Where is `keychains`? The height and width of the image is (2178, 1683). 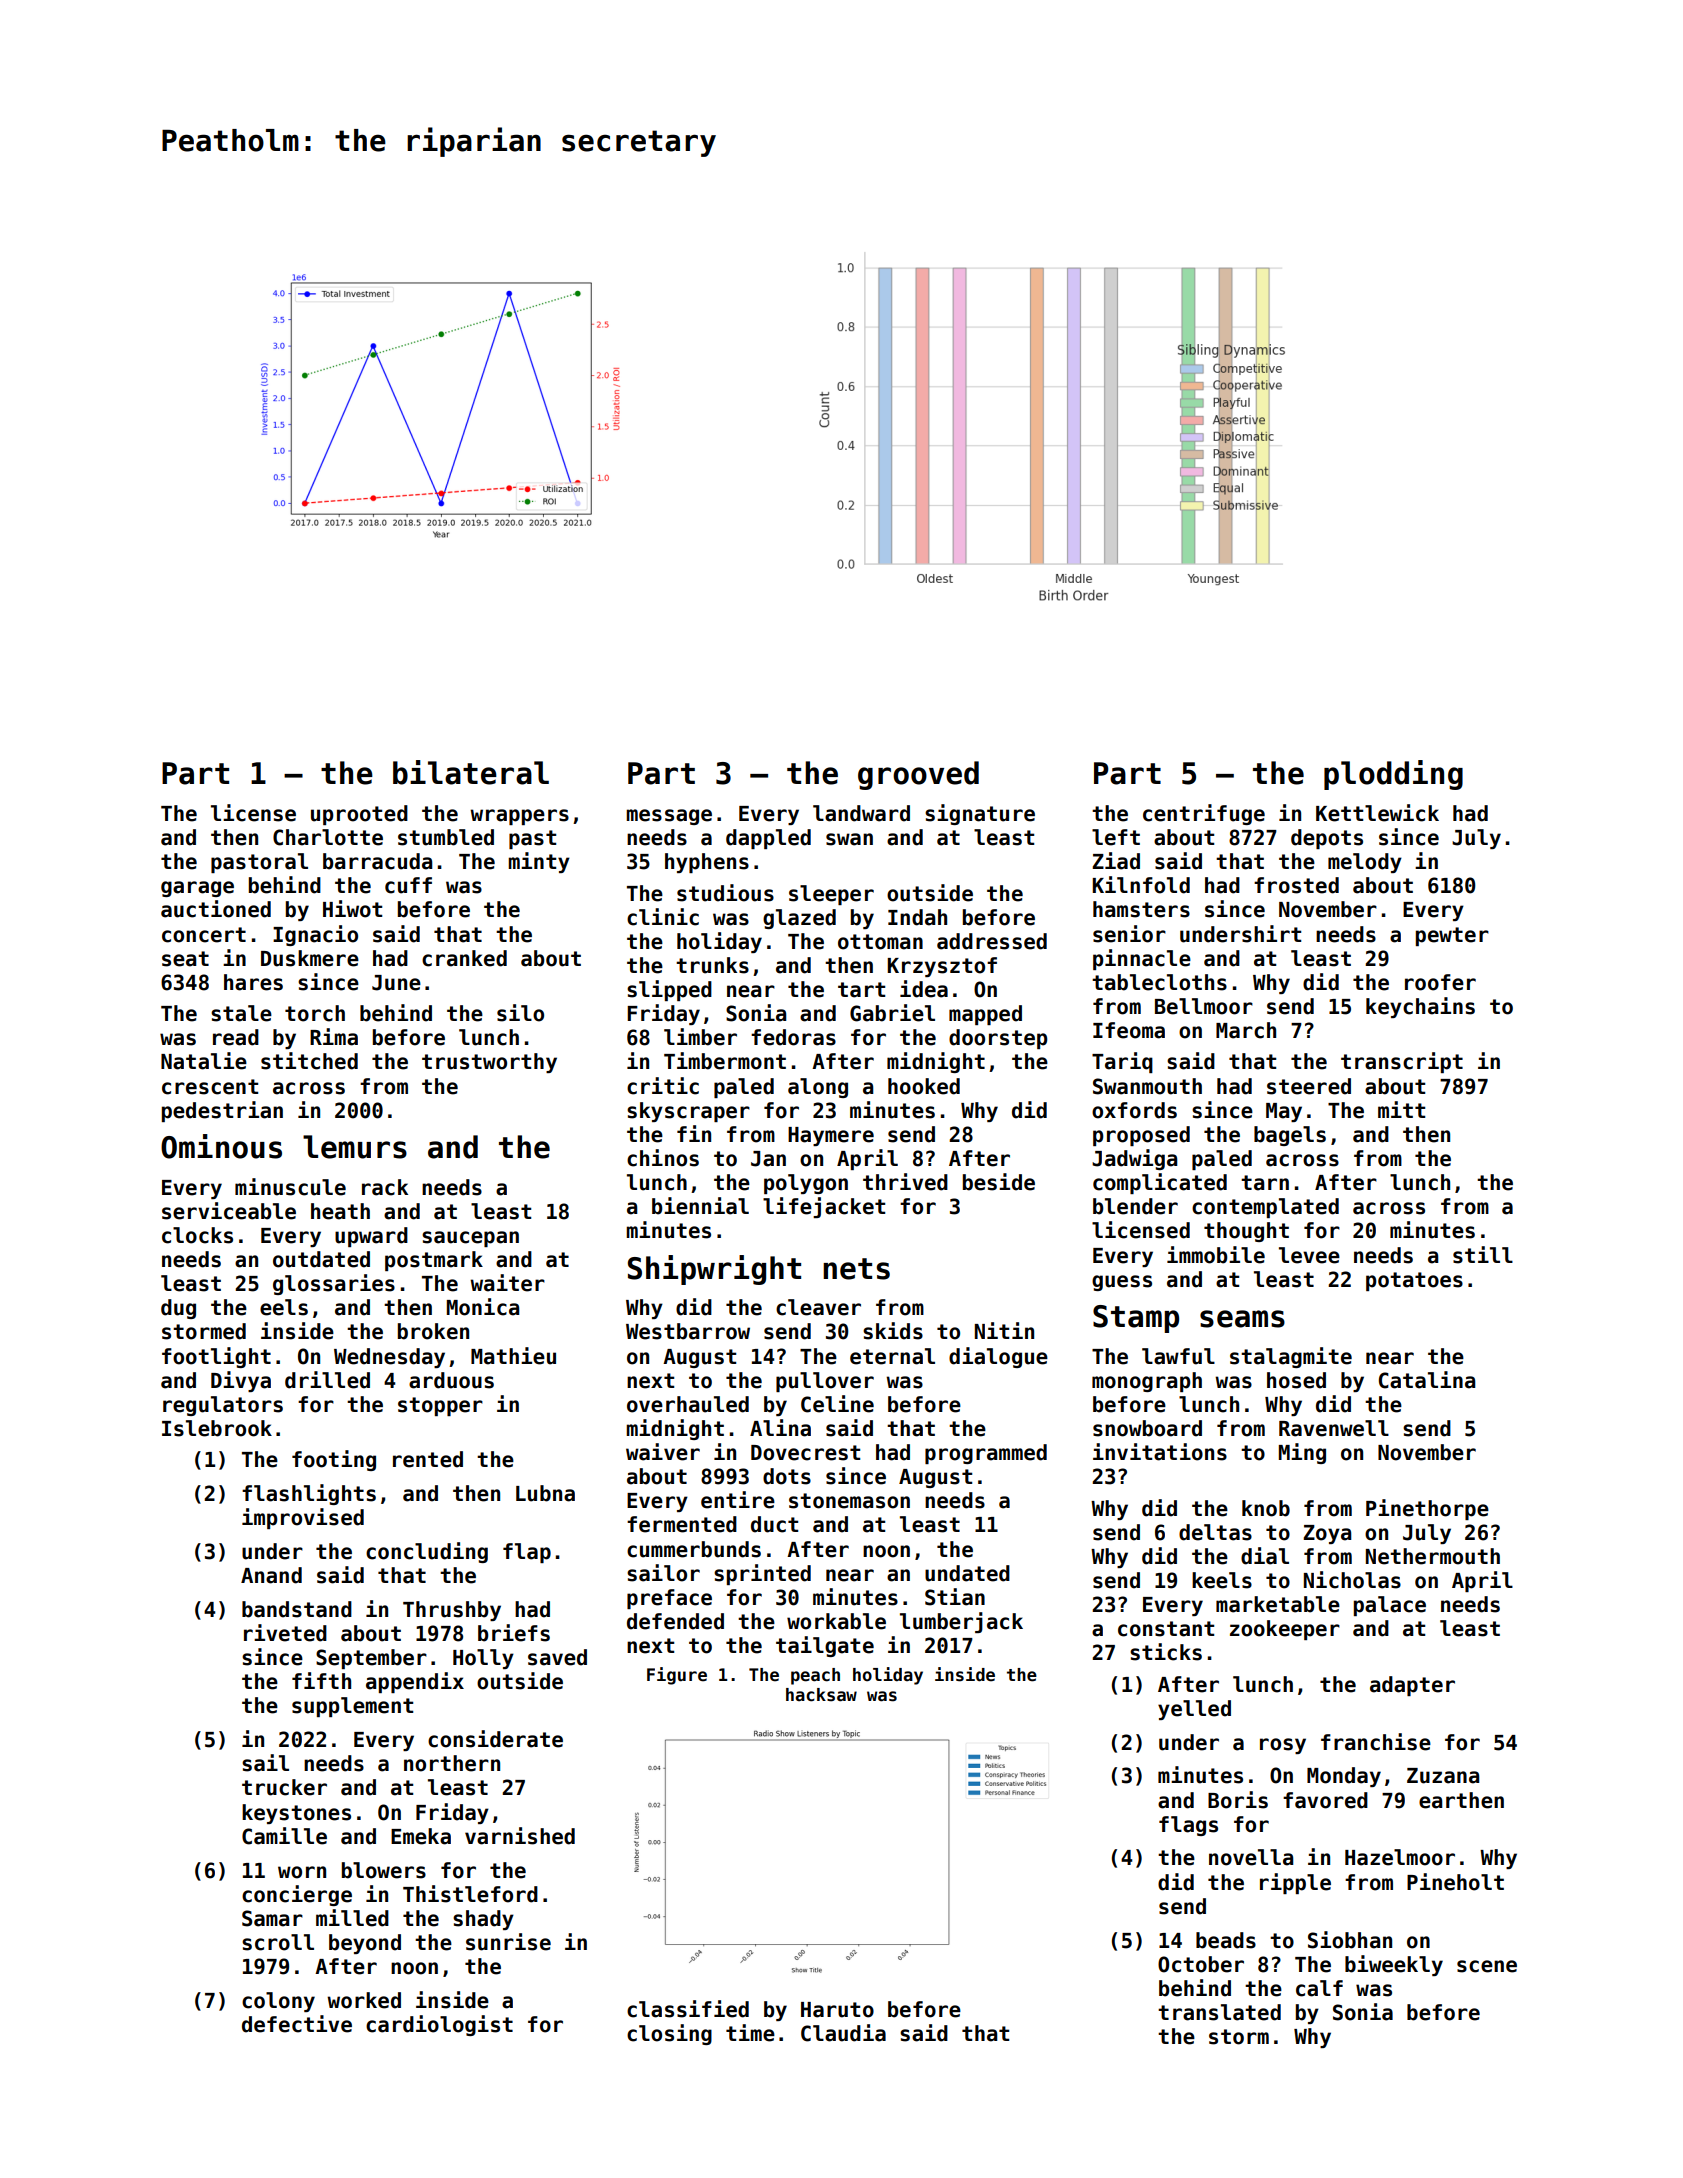 keychains is located at coordinates (1420, 1007).
